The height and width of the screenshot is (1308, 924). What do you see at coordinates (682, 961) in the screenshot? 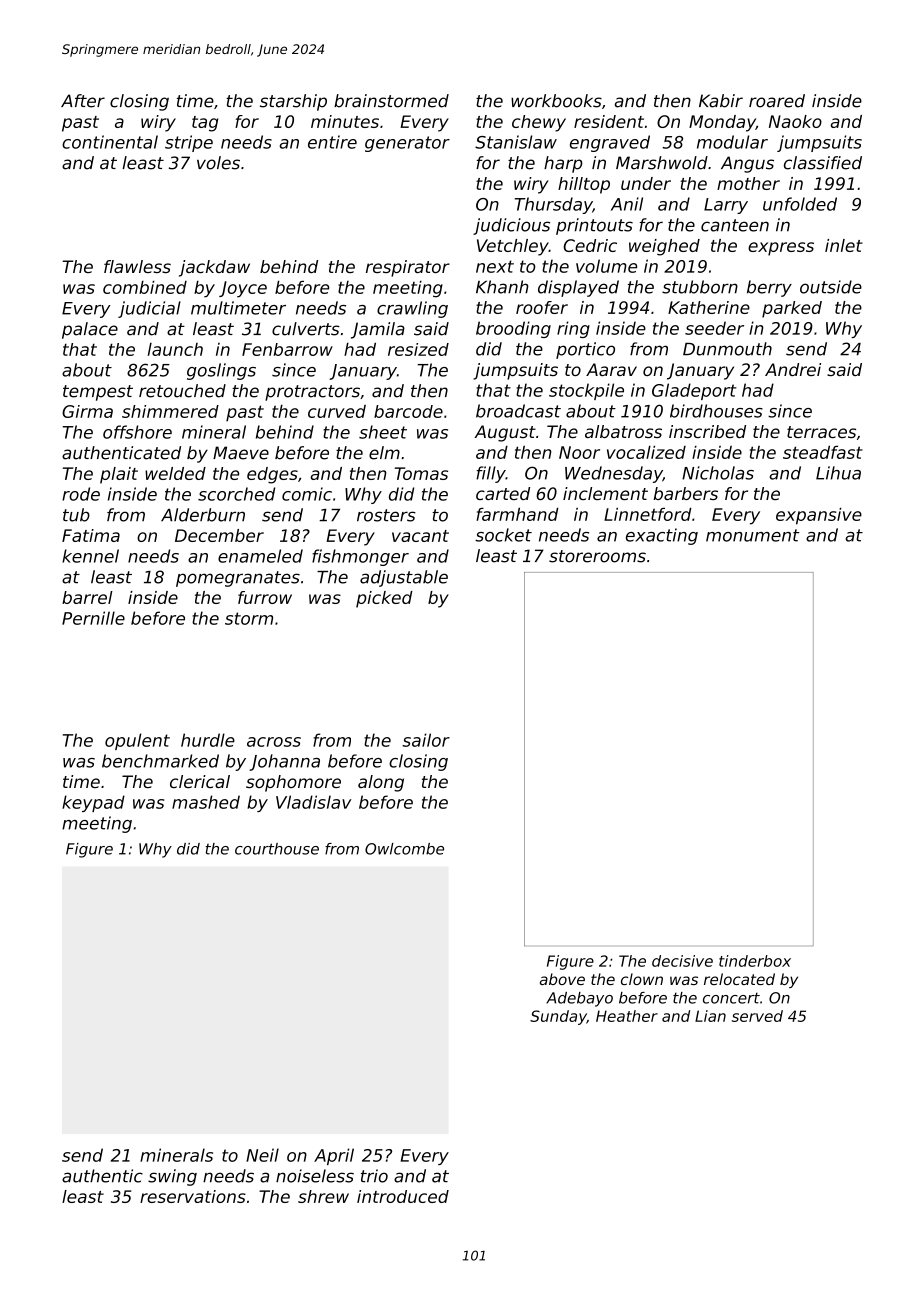
I see `decisive` at bounding box center [682, 961].
